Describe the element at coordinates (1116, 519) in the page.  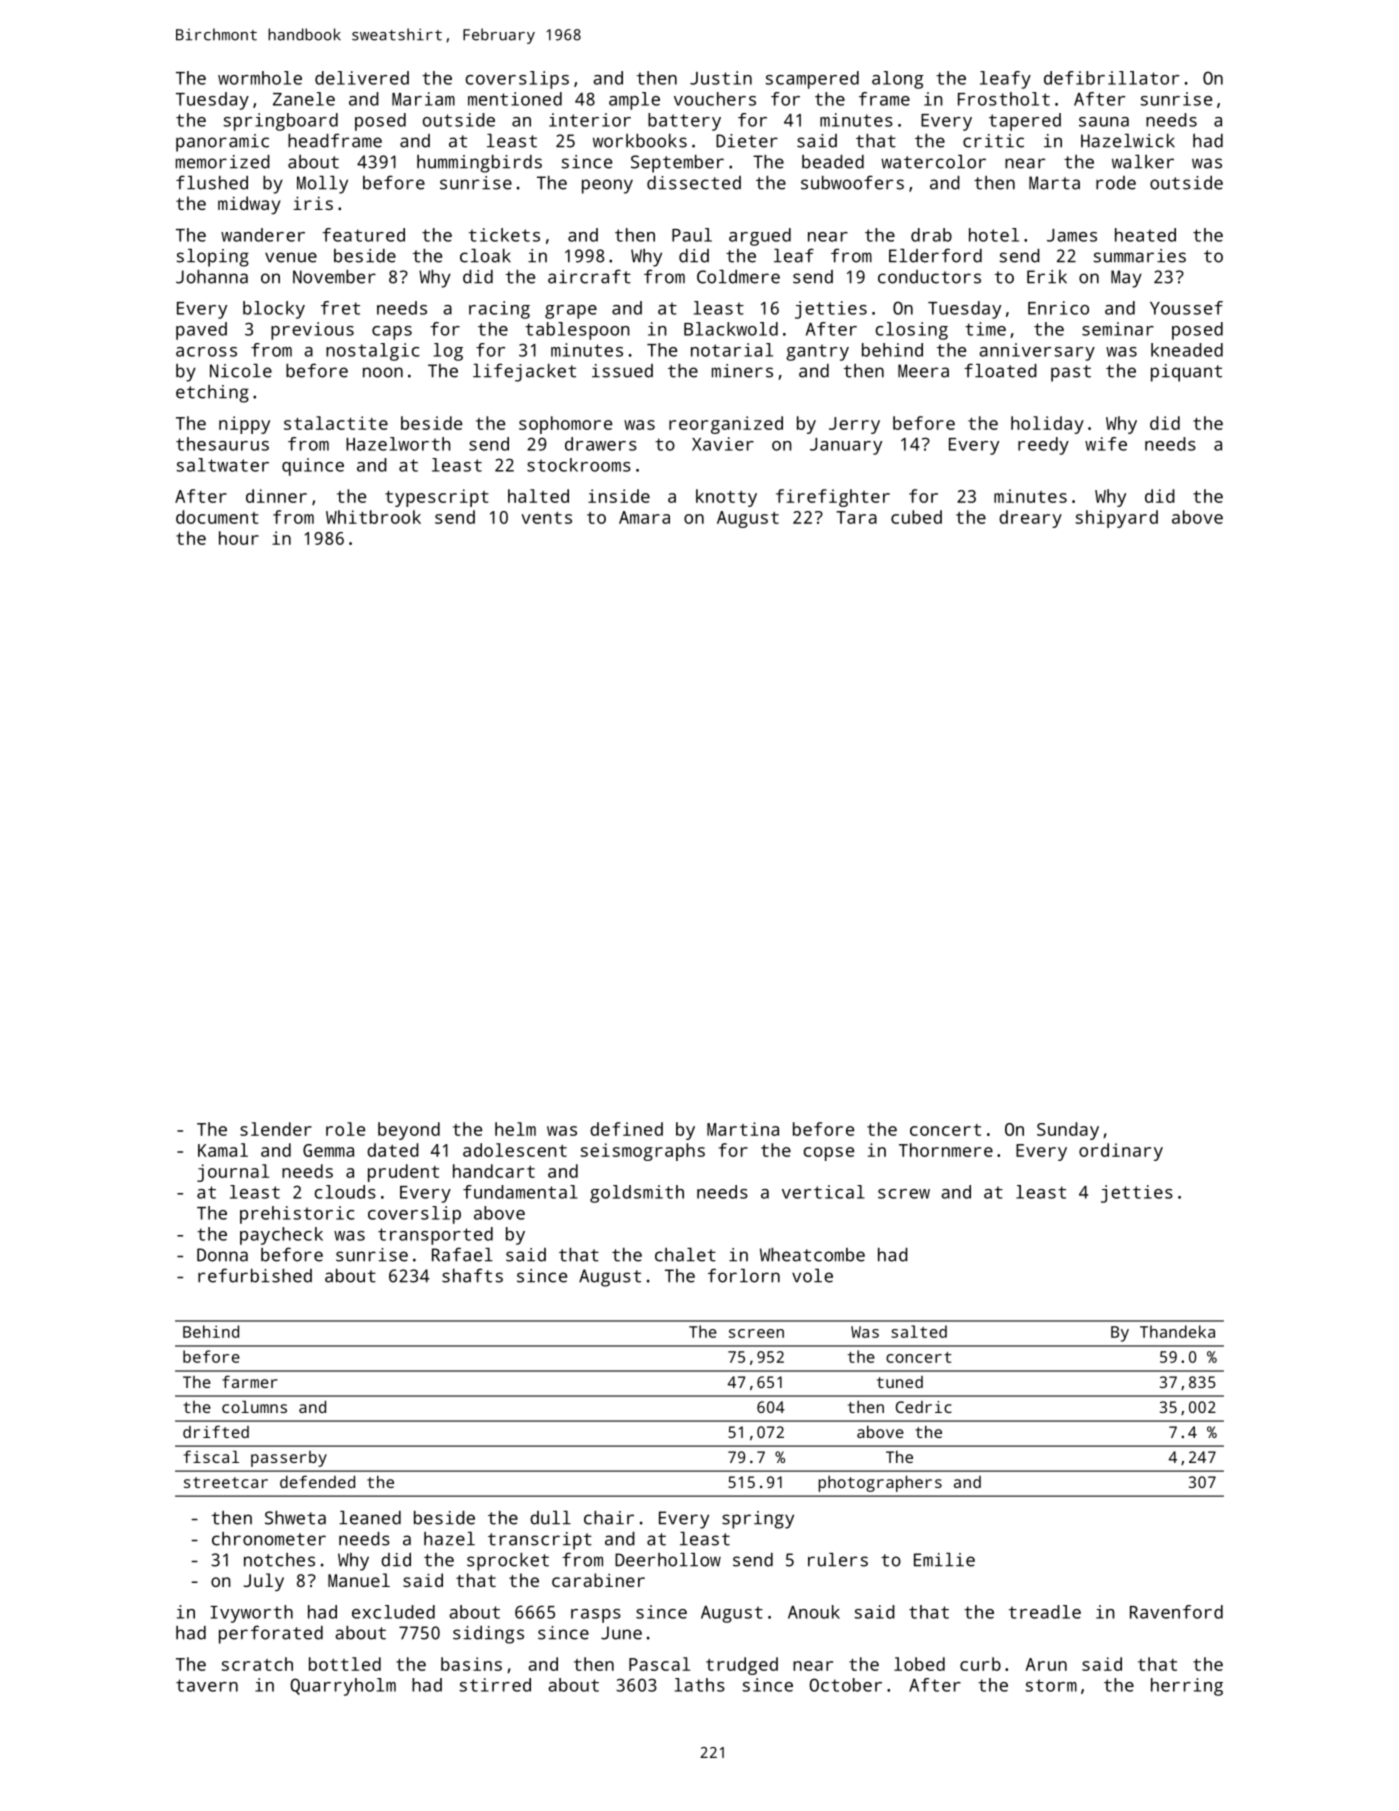
I see `shipyard` at that location.
